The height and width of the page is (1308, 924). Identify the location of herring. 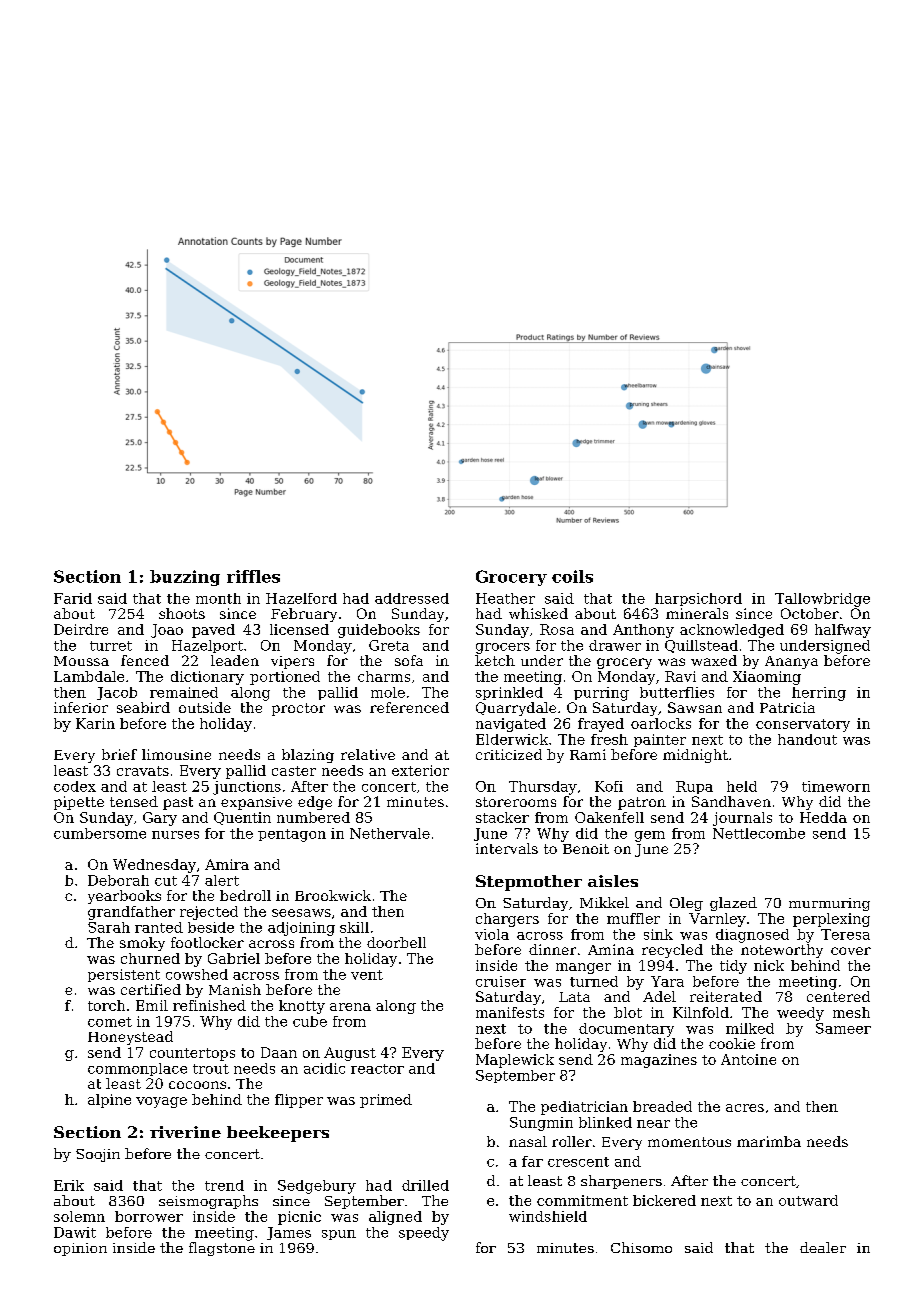
(819, 694).
